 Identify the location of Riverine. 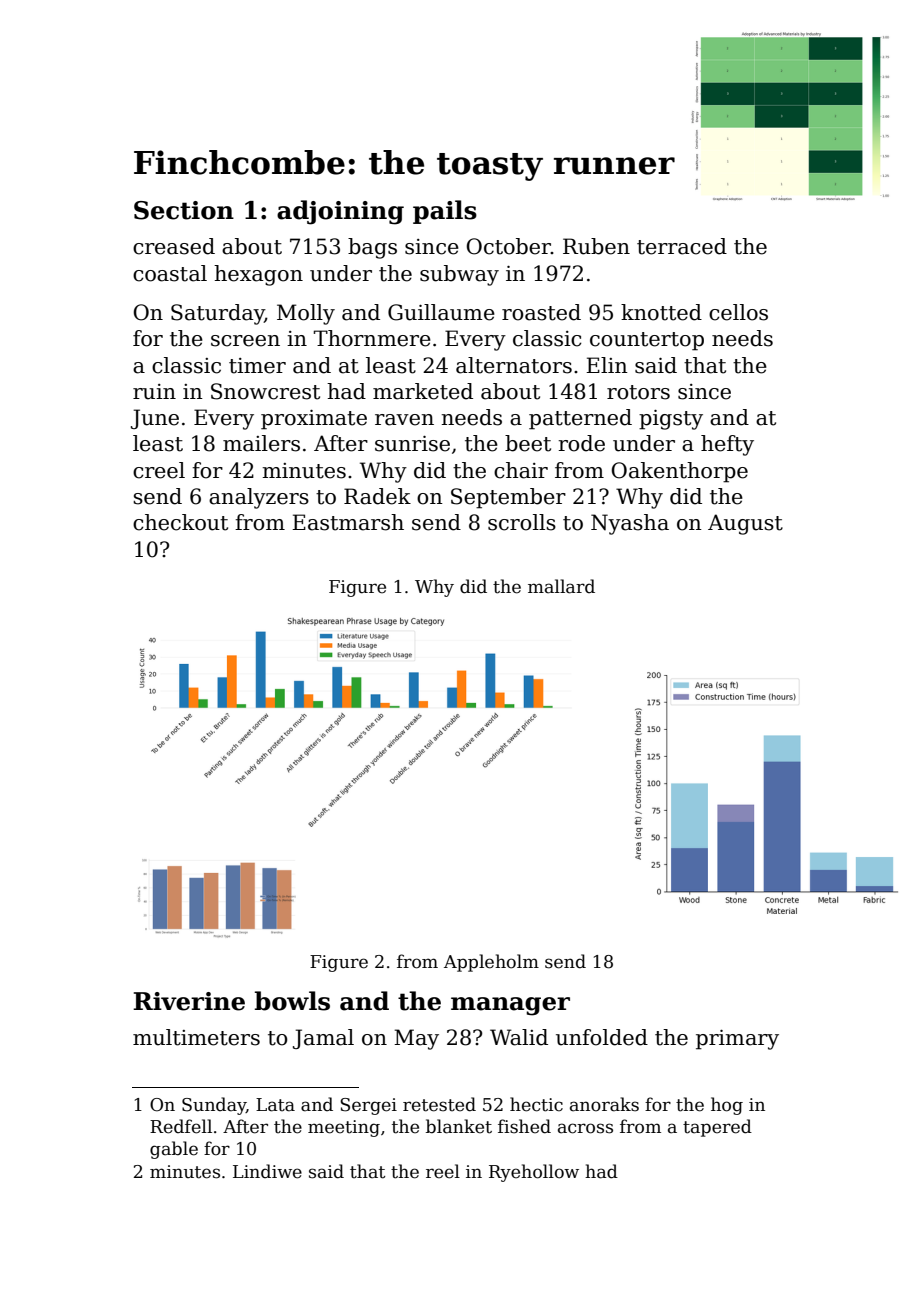
(189, 1001).
